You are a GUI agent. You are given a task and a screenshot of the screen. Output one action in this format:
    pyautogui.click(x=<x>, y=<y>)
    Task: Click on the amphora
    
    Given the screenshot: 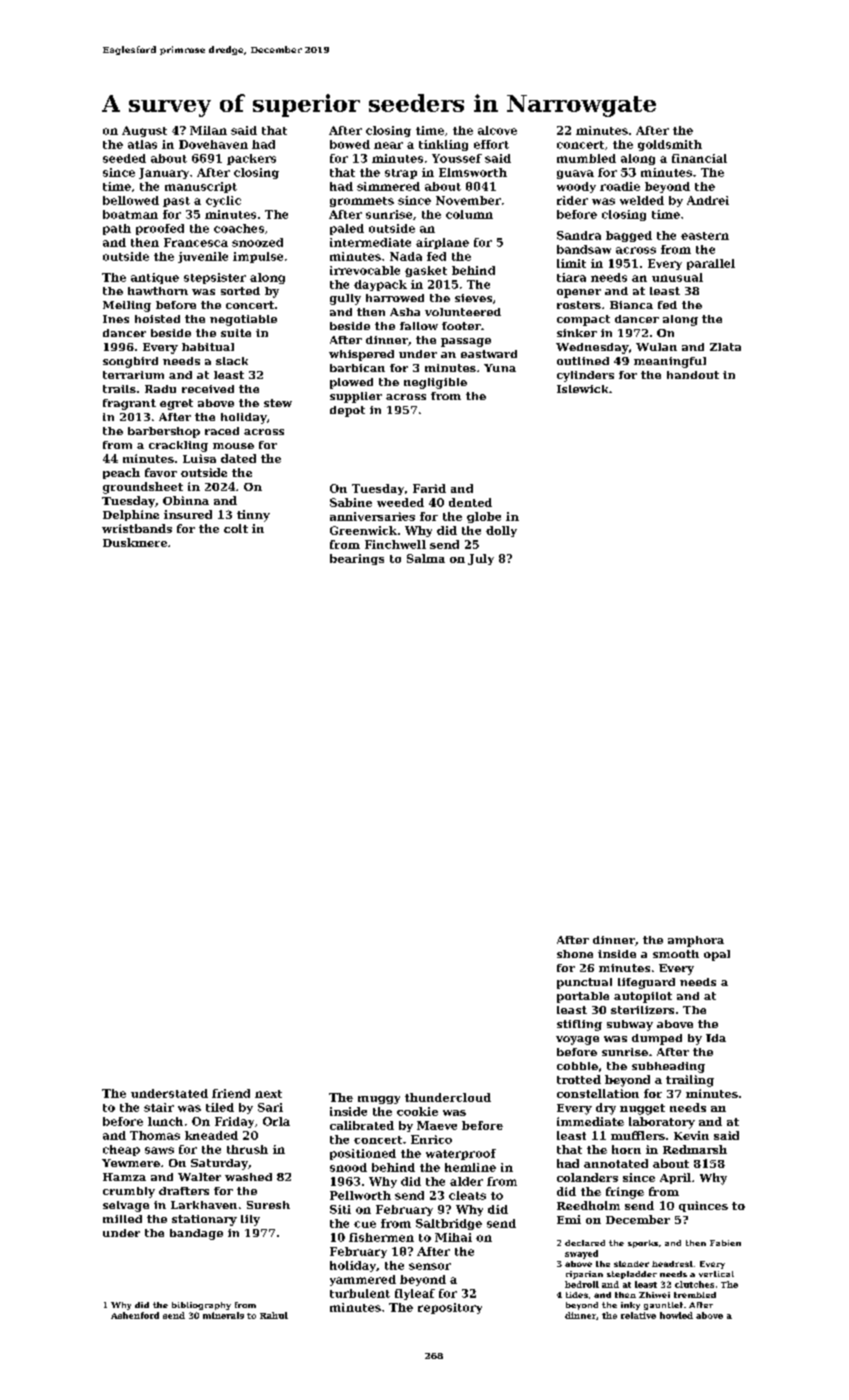 What is the action you would take?
    pyautogui.click(x=696, y=941)
